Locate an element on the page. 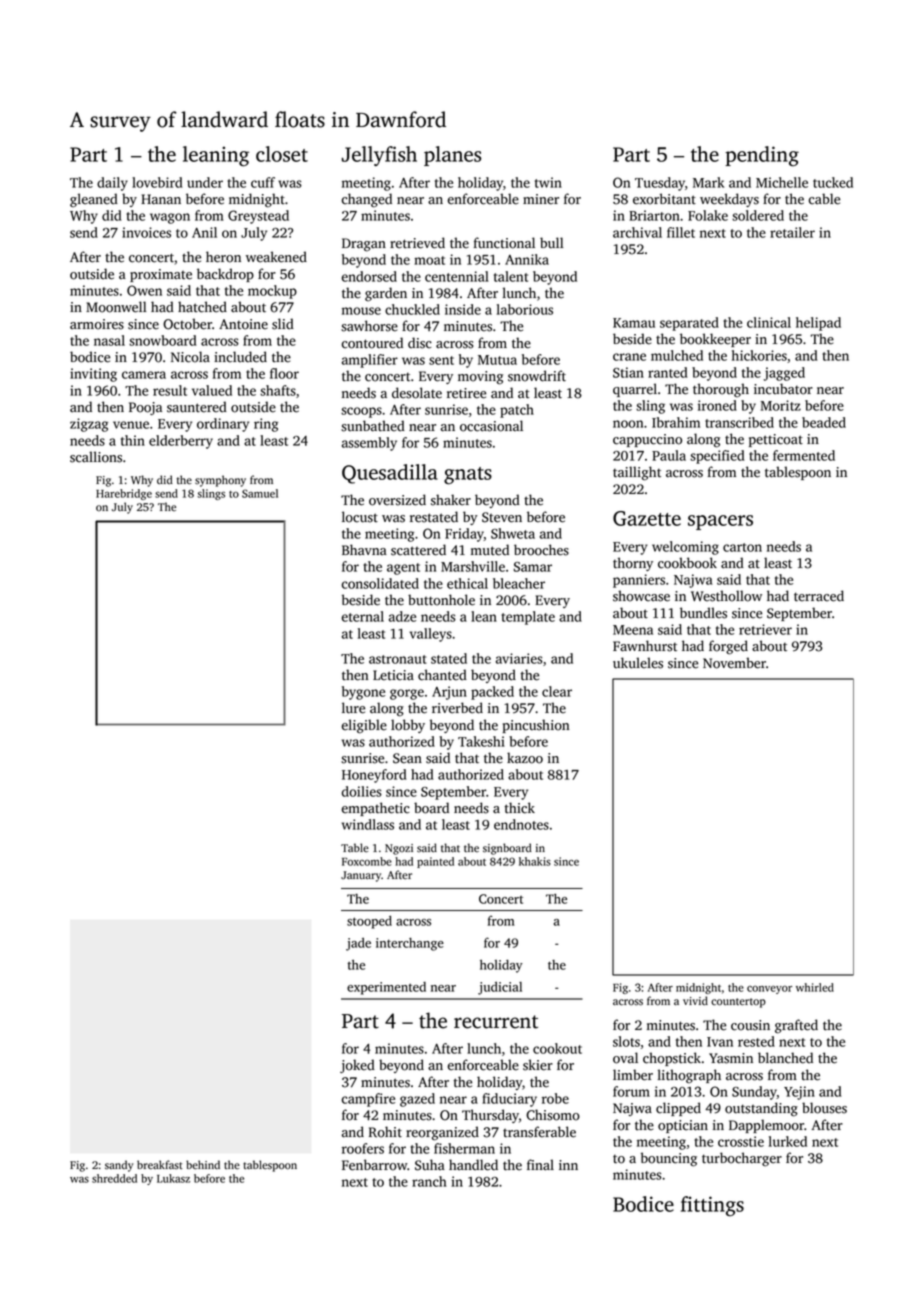  turbocharger is located at coordinates (742, 1159).
